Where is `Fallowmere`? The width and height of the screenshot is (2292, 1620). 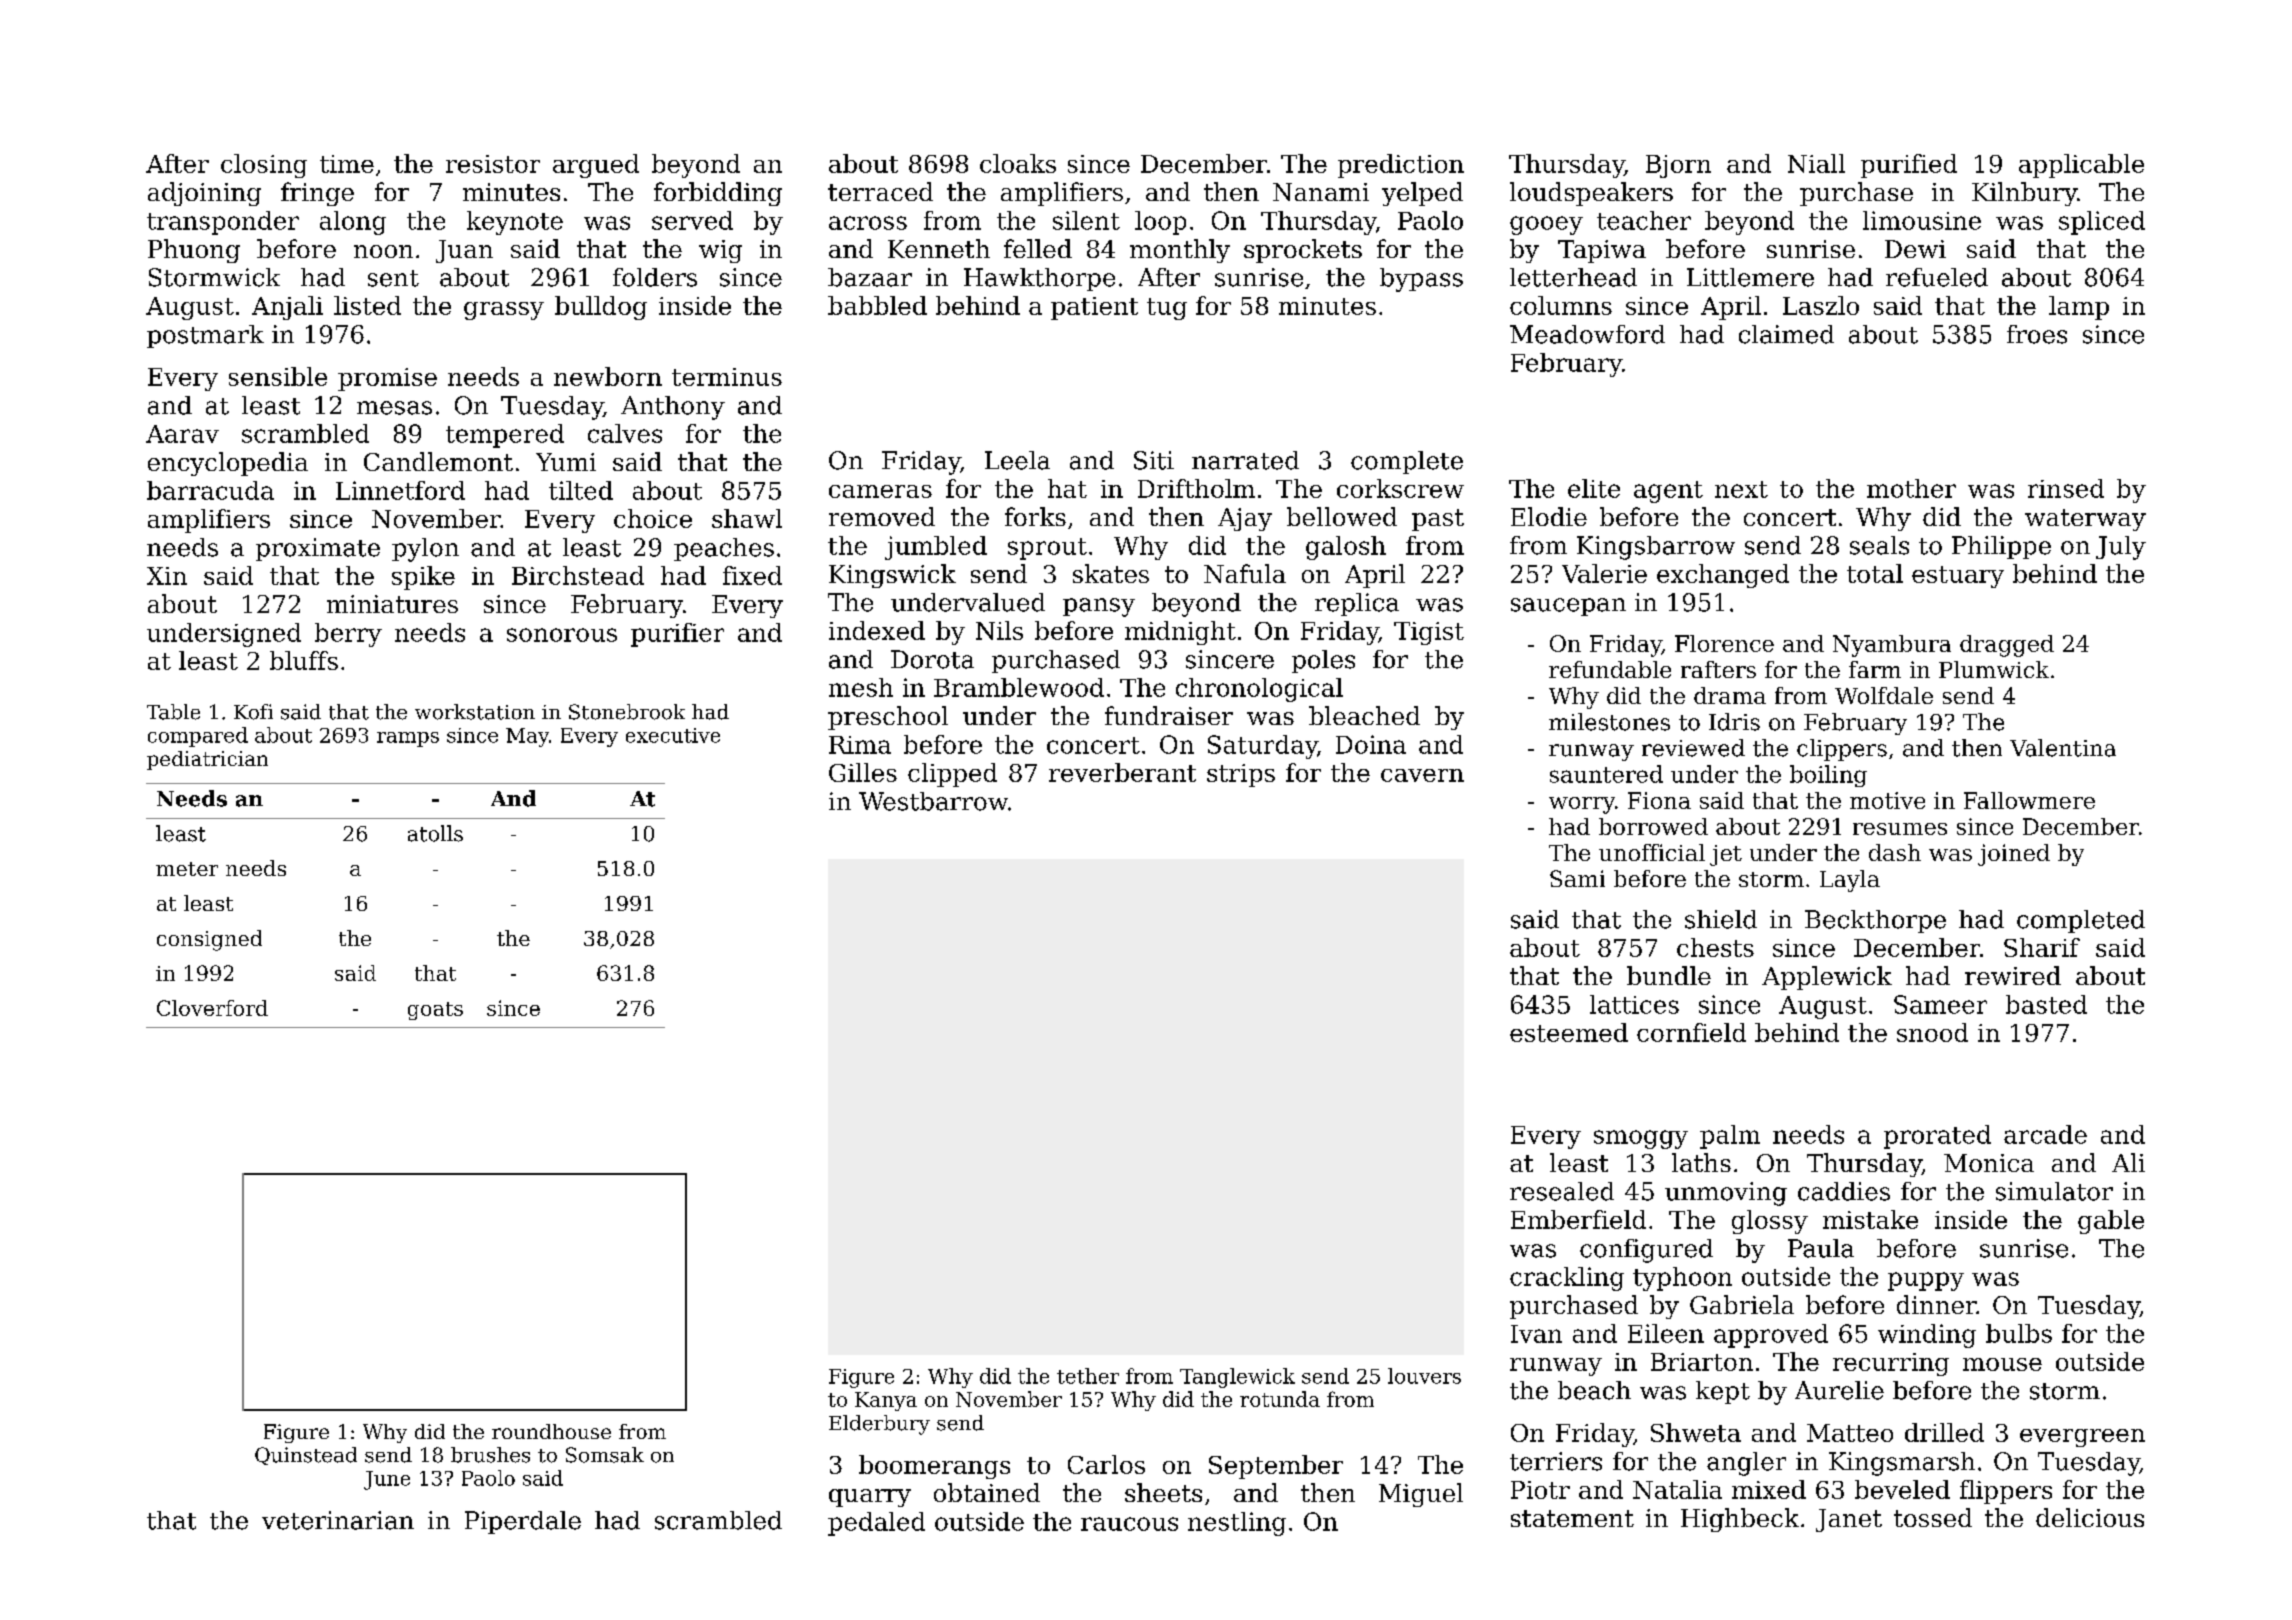 Fallowmere is located at coordinates (2029, 800).
